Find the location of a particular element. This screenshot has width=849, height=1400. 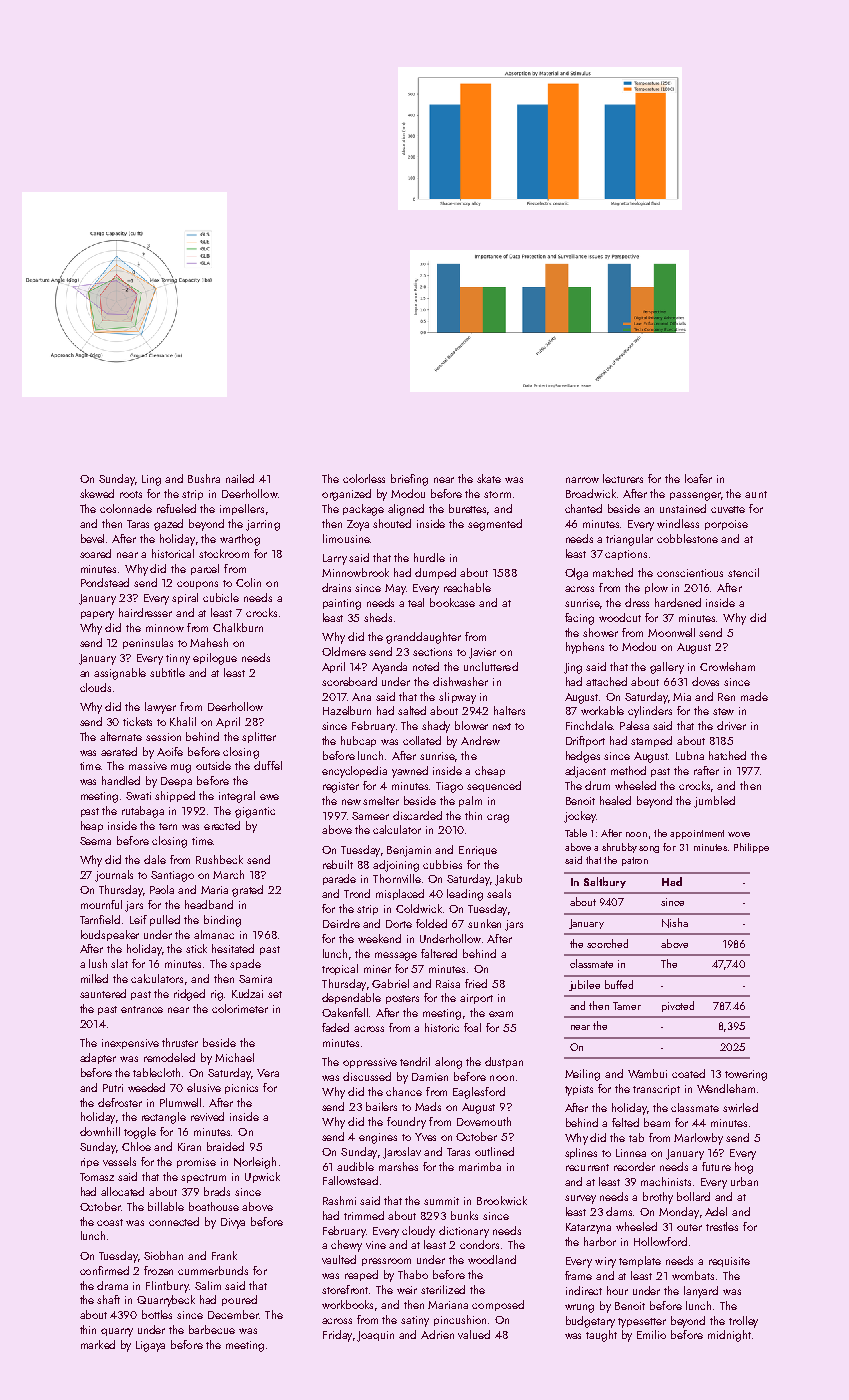

taught is located at coordinates (601, 1336).
